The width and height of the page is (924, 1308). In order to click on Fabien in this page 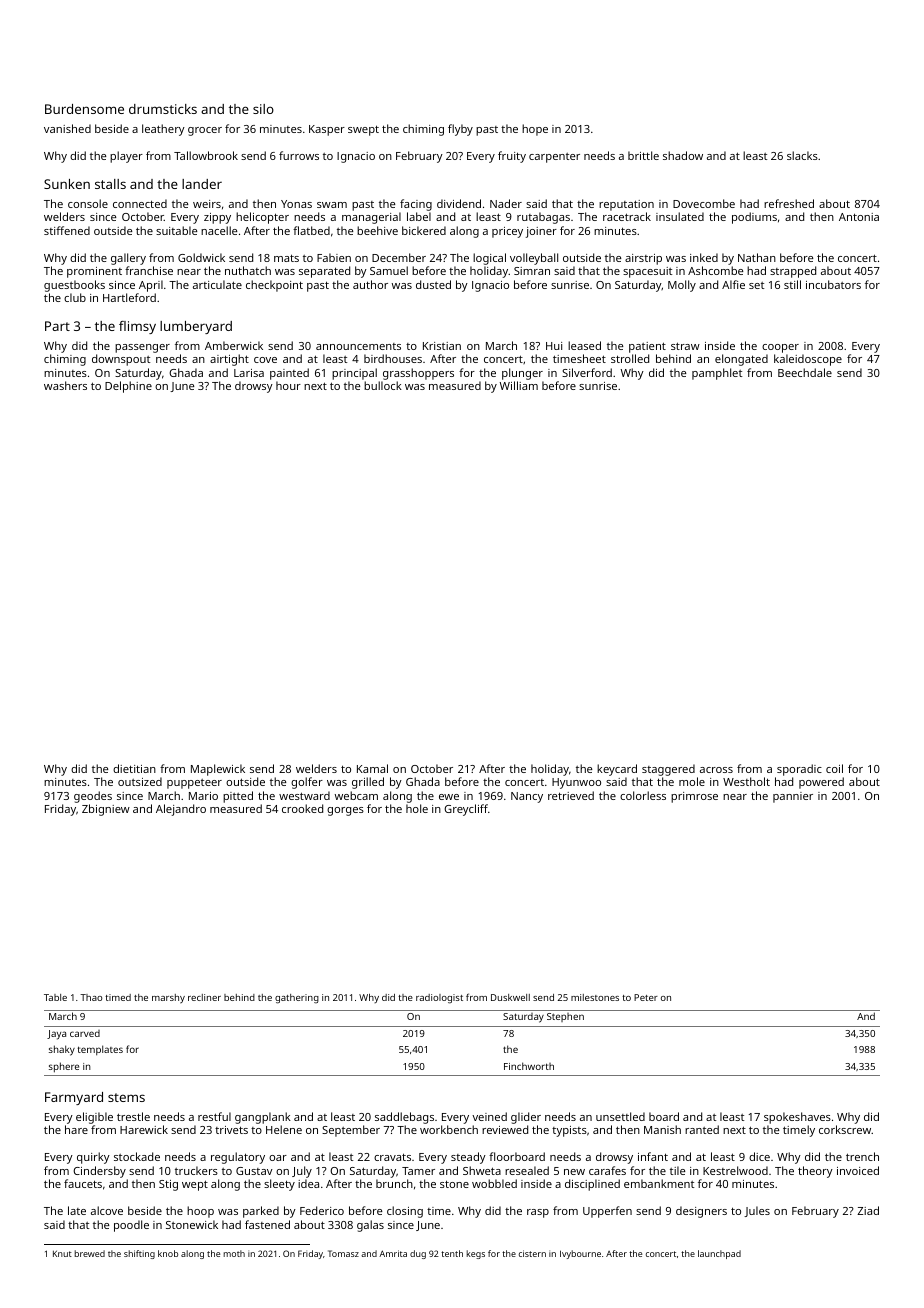, I will do `click(334, 257)`.
